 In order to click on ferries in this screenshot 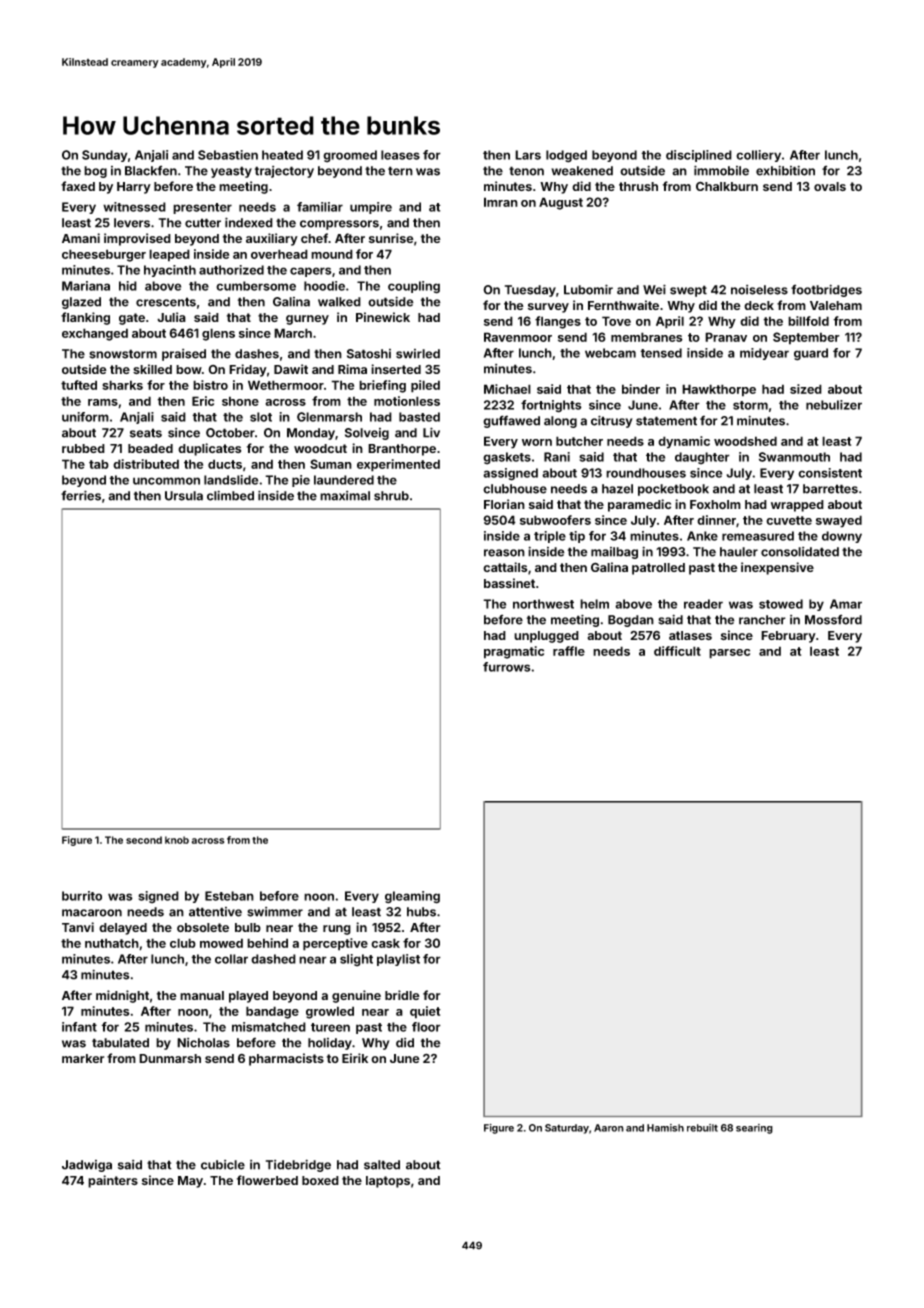, I will do `click(81, 495)`.
